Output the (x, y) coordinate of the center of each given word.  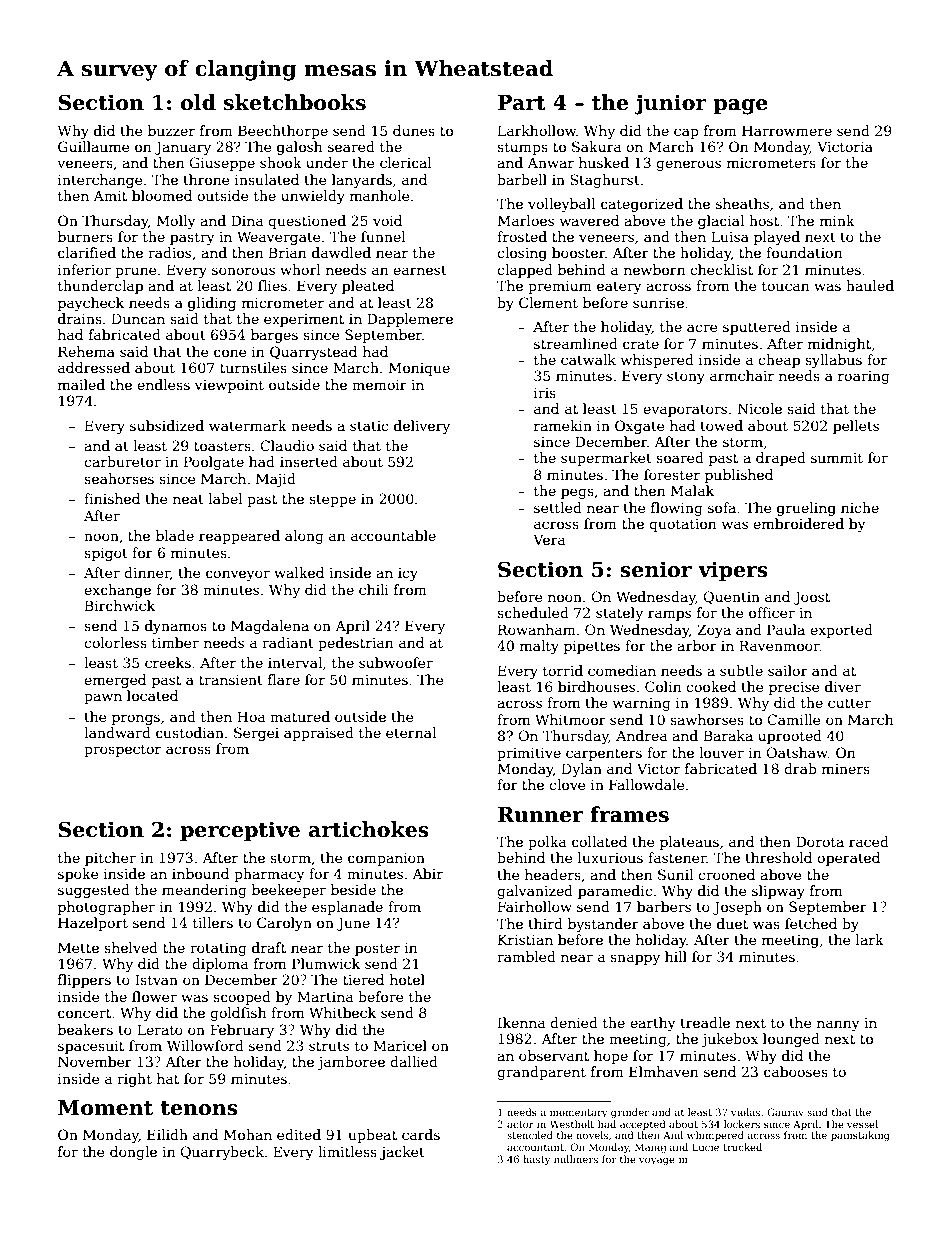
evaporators (685, 410)
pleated (368, 287)
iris (545, 393)
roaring (864, 377)
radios (169, 252)
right (134, 1080)
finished (112, 498)
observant (554, 1055)
